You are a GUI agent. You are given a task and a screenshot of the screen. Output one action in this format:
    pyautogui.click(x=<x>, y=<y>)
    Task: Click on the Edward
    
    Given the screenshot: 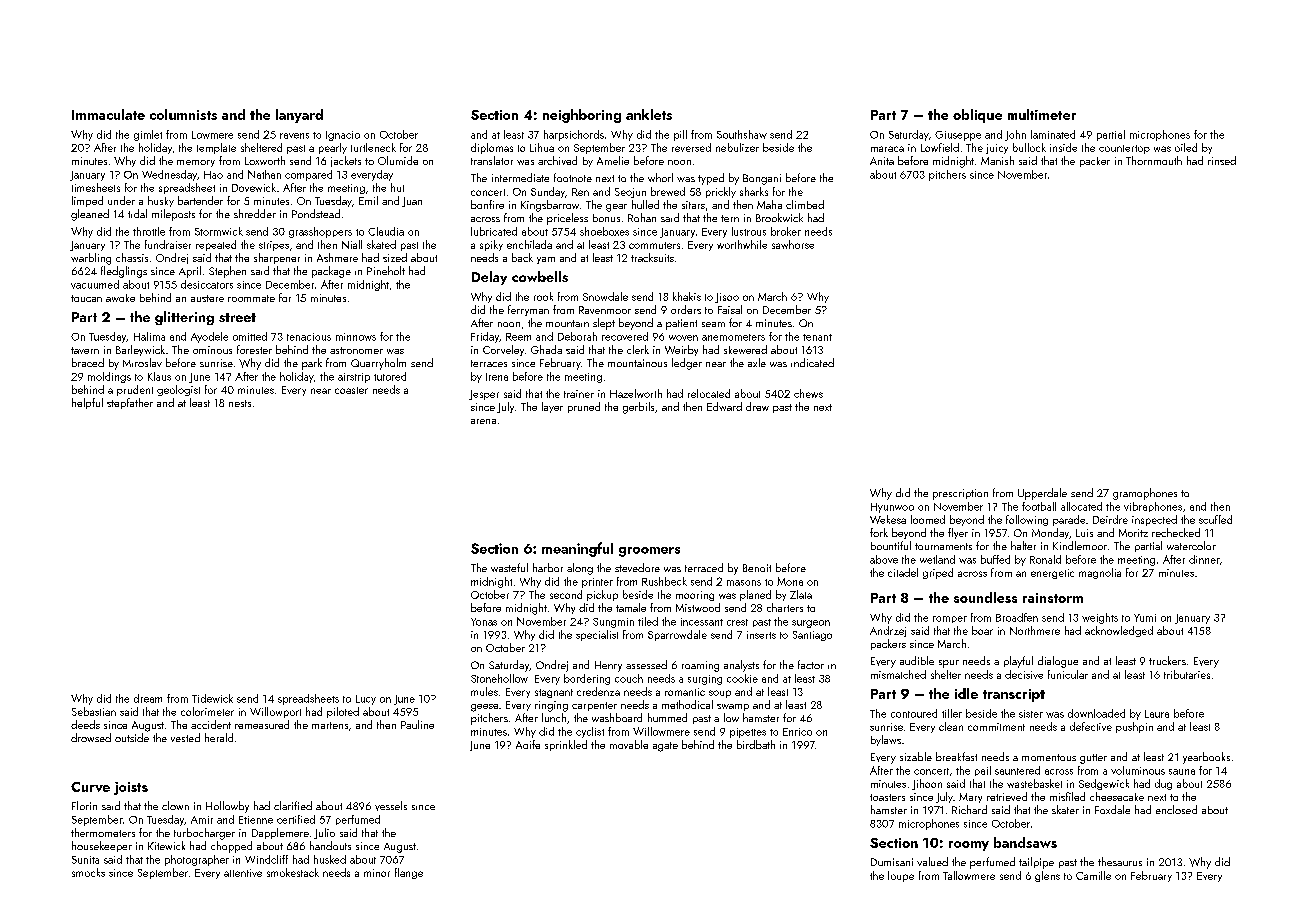 What is the action you would take?
    pyautogui.click(x=724, y=406)
